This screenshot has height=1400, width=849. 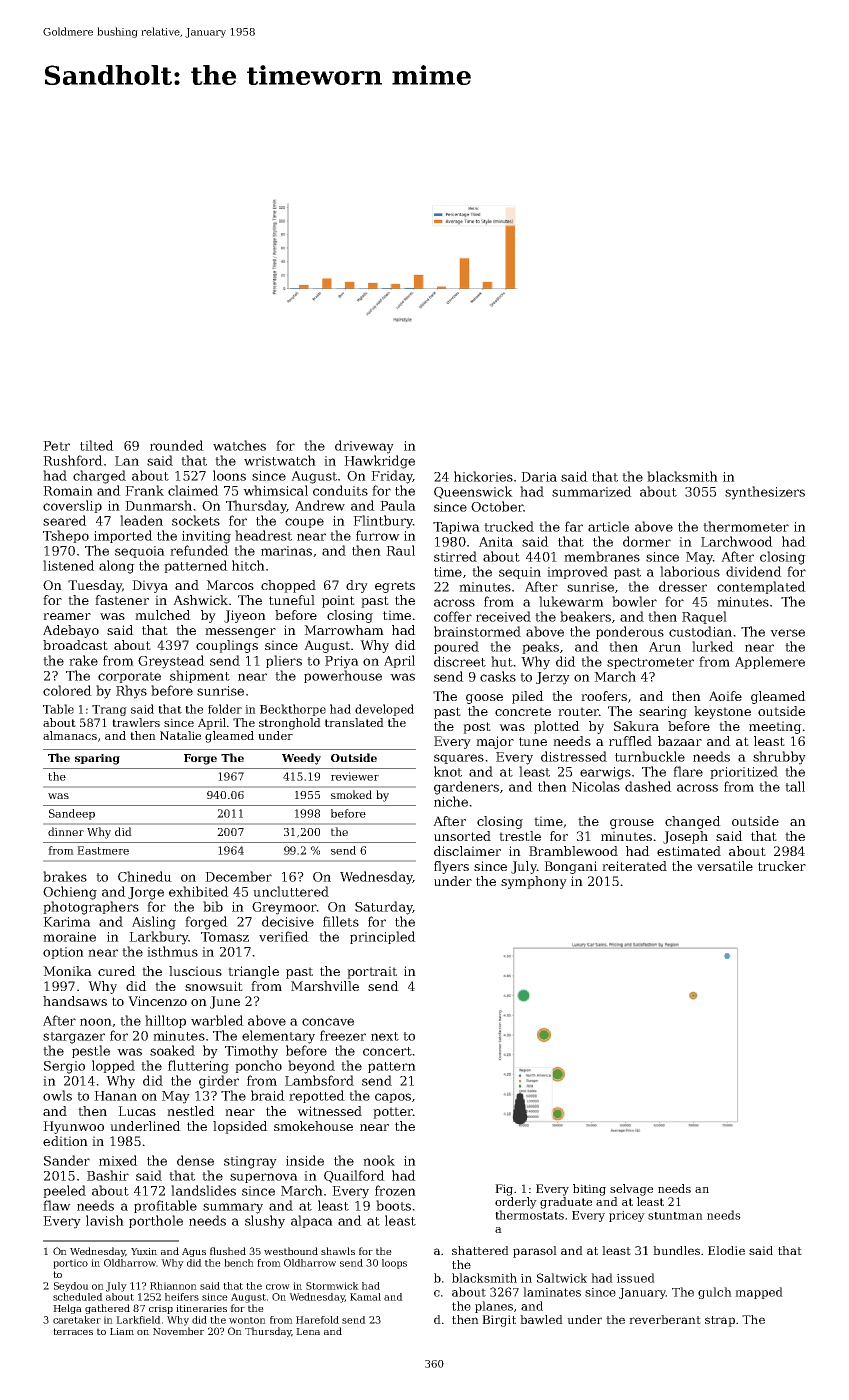 What do you see at coordinates (499, 1321) in the screenshot?
I see `Birgit` at bounding box center [499, 1321].
